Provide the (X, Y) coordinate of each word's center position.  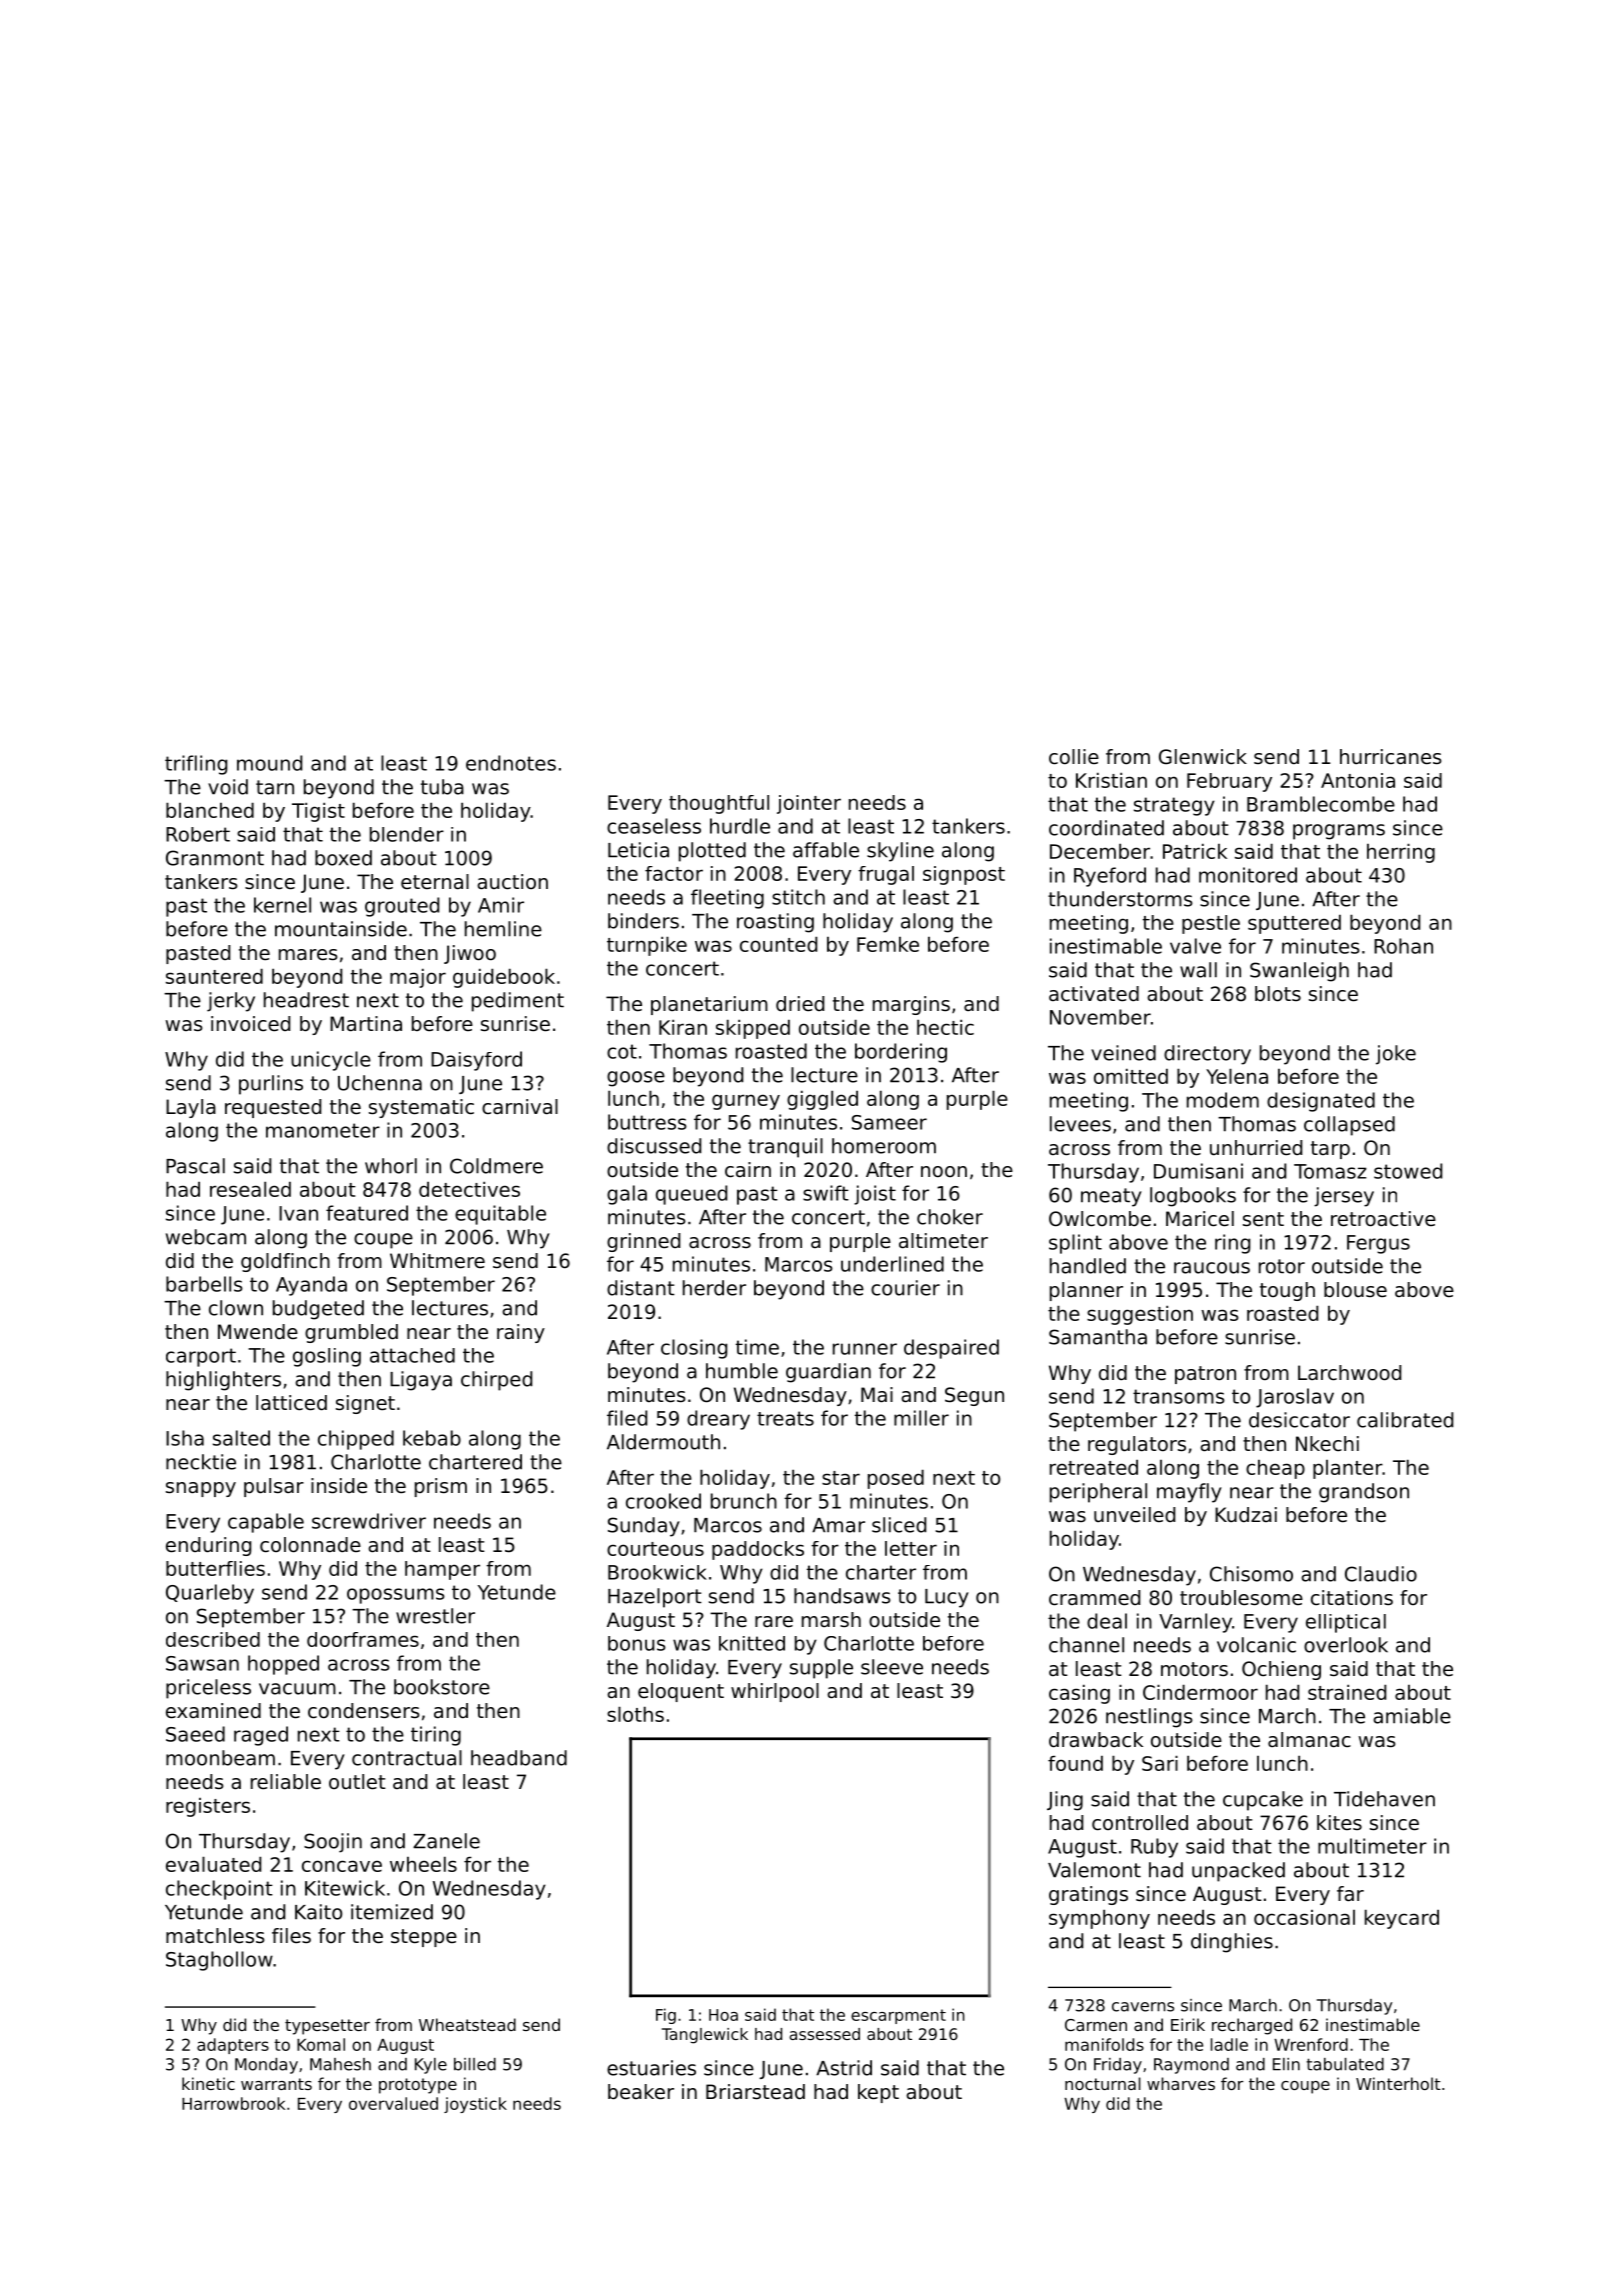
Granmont (215, 858)
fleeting (727, 899)
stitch (798, 897)
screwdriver (369, 1521)
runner (865, 1349)
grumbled (351, 1333)
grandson (1364, 1493)
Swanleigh (1299, 972)
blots (1278, 994)
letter (911, 1548)
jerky (231, 1002)
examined (213, 1711)
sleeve (892, 1667)
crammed (1094, 1598)
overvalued (393, 2103)
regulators (1137, 1445)
